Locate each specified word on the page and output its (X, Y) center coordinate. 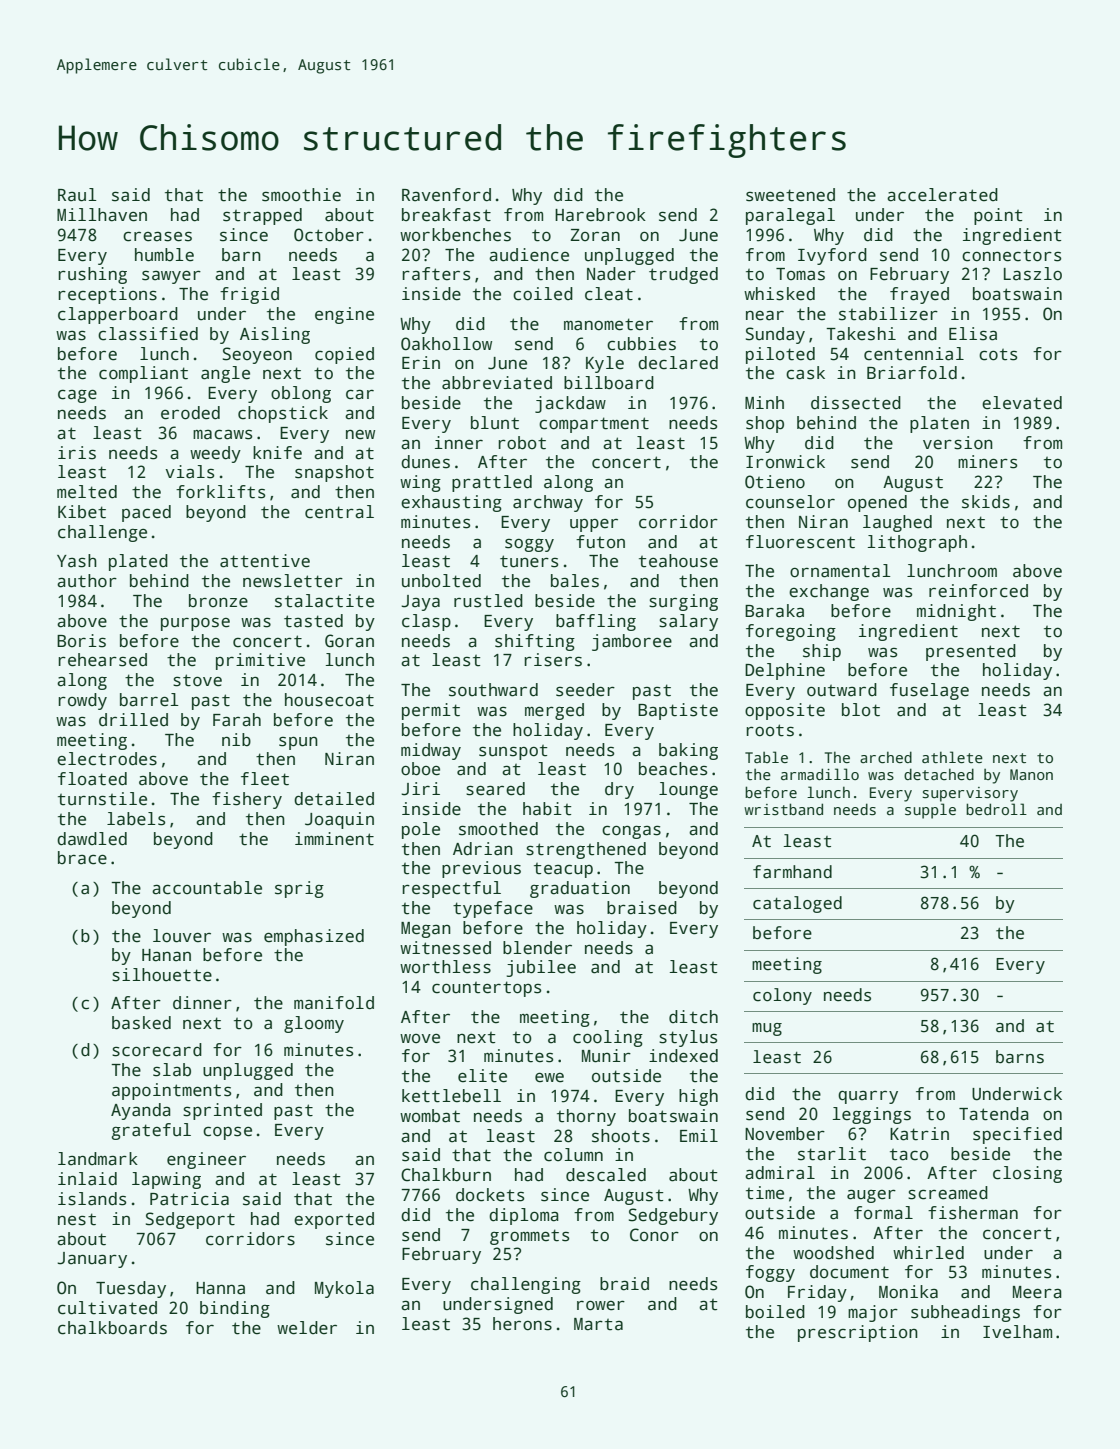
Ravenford (446, 195)
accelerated (942, 195)
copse (227, 1133)
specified (1017, 1135)
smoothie (301, 195)
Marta (598, 1324)
